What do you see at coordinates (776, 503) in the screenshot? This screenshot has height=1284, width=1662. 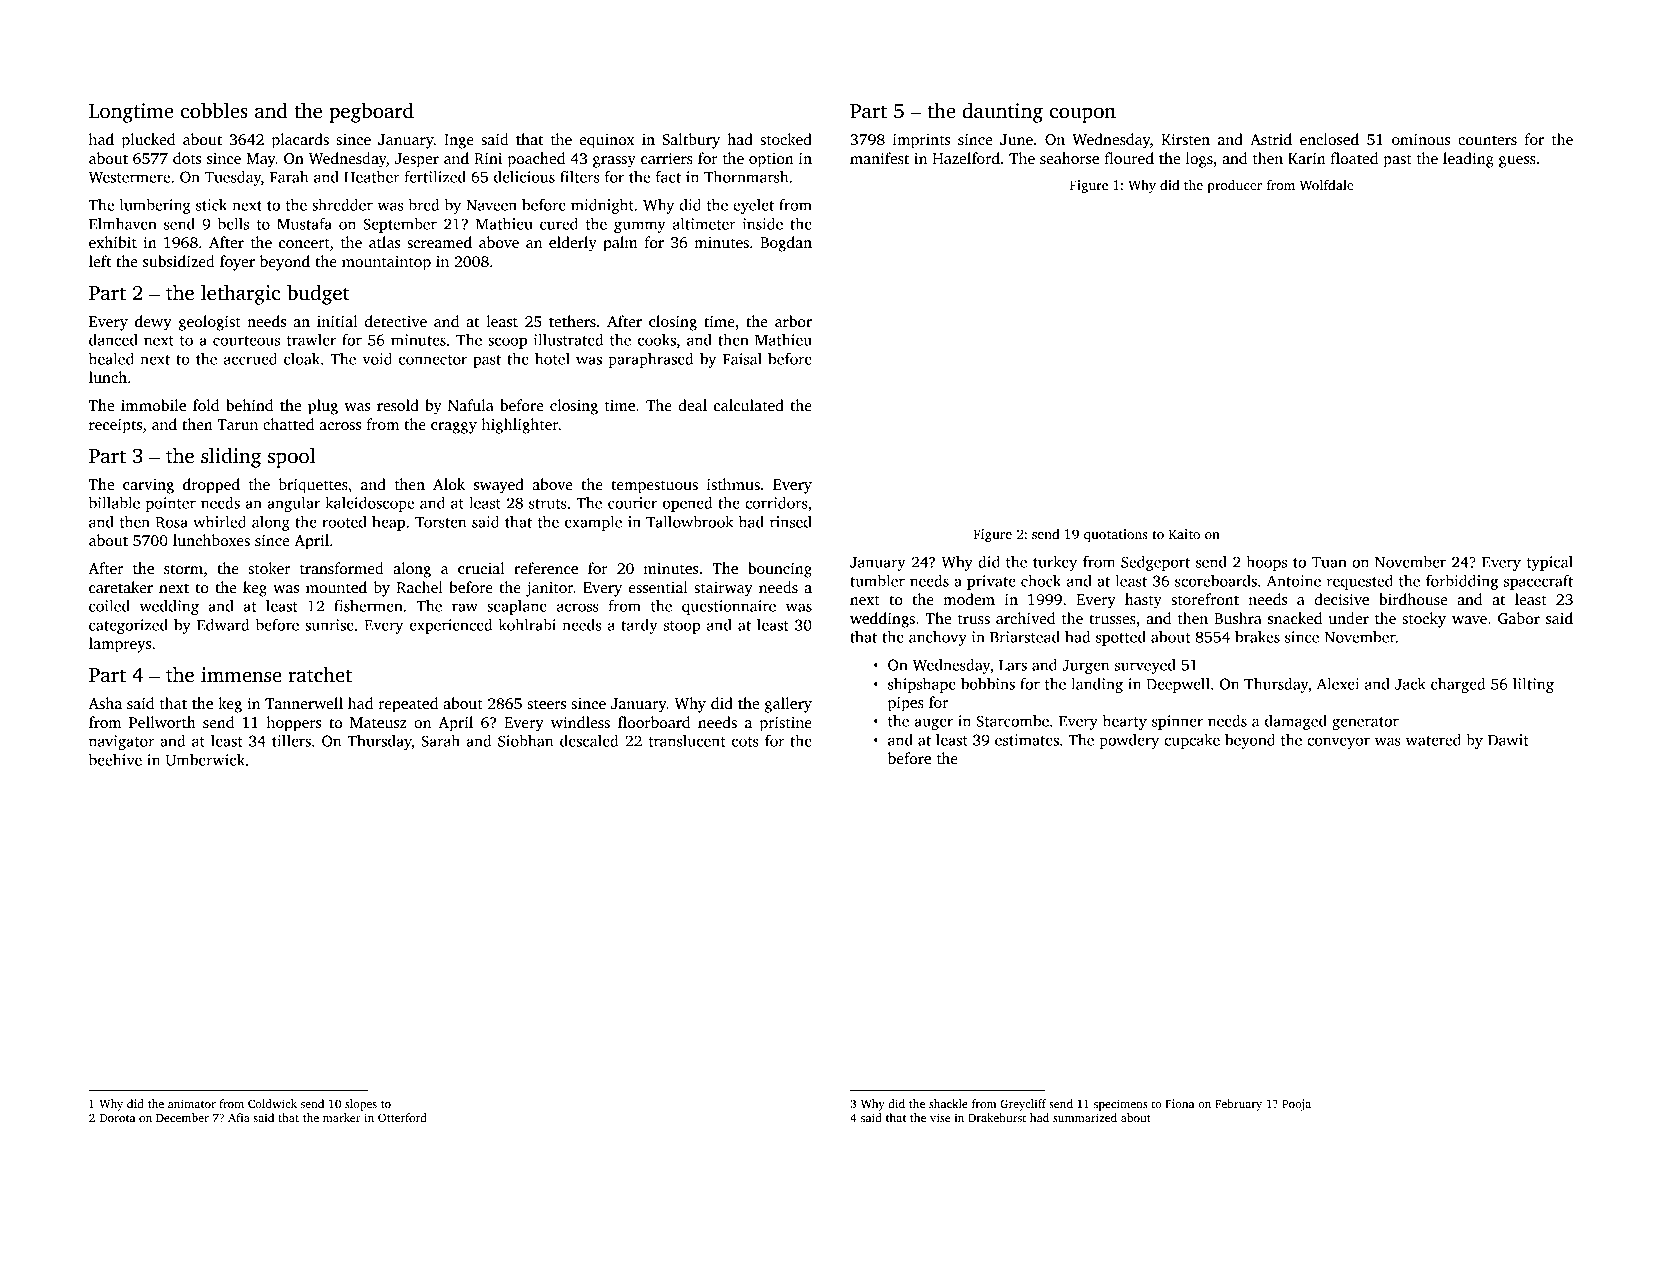 I see `corridors` at bounding box center [776, 503].
